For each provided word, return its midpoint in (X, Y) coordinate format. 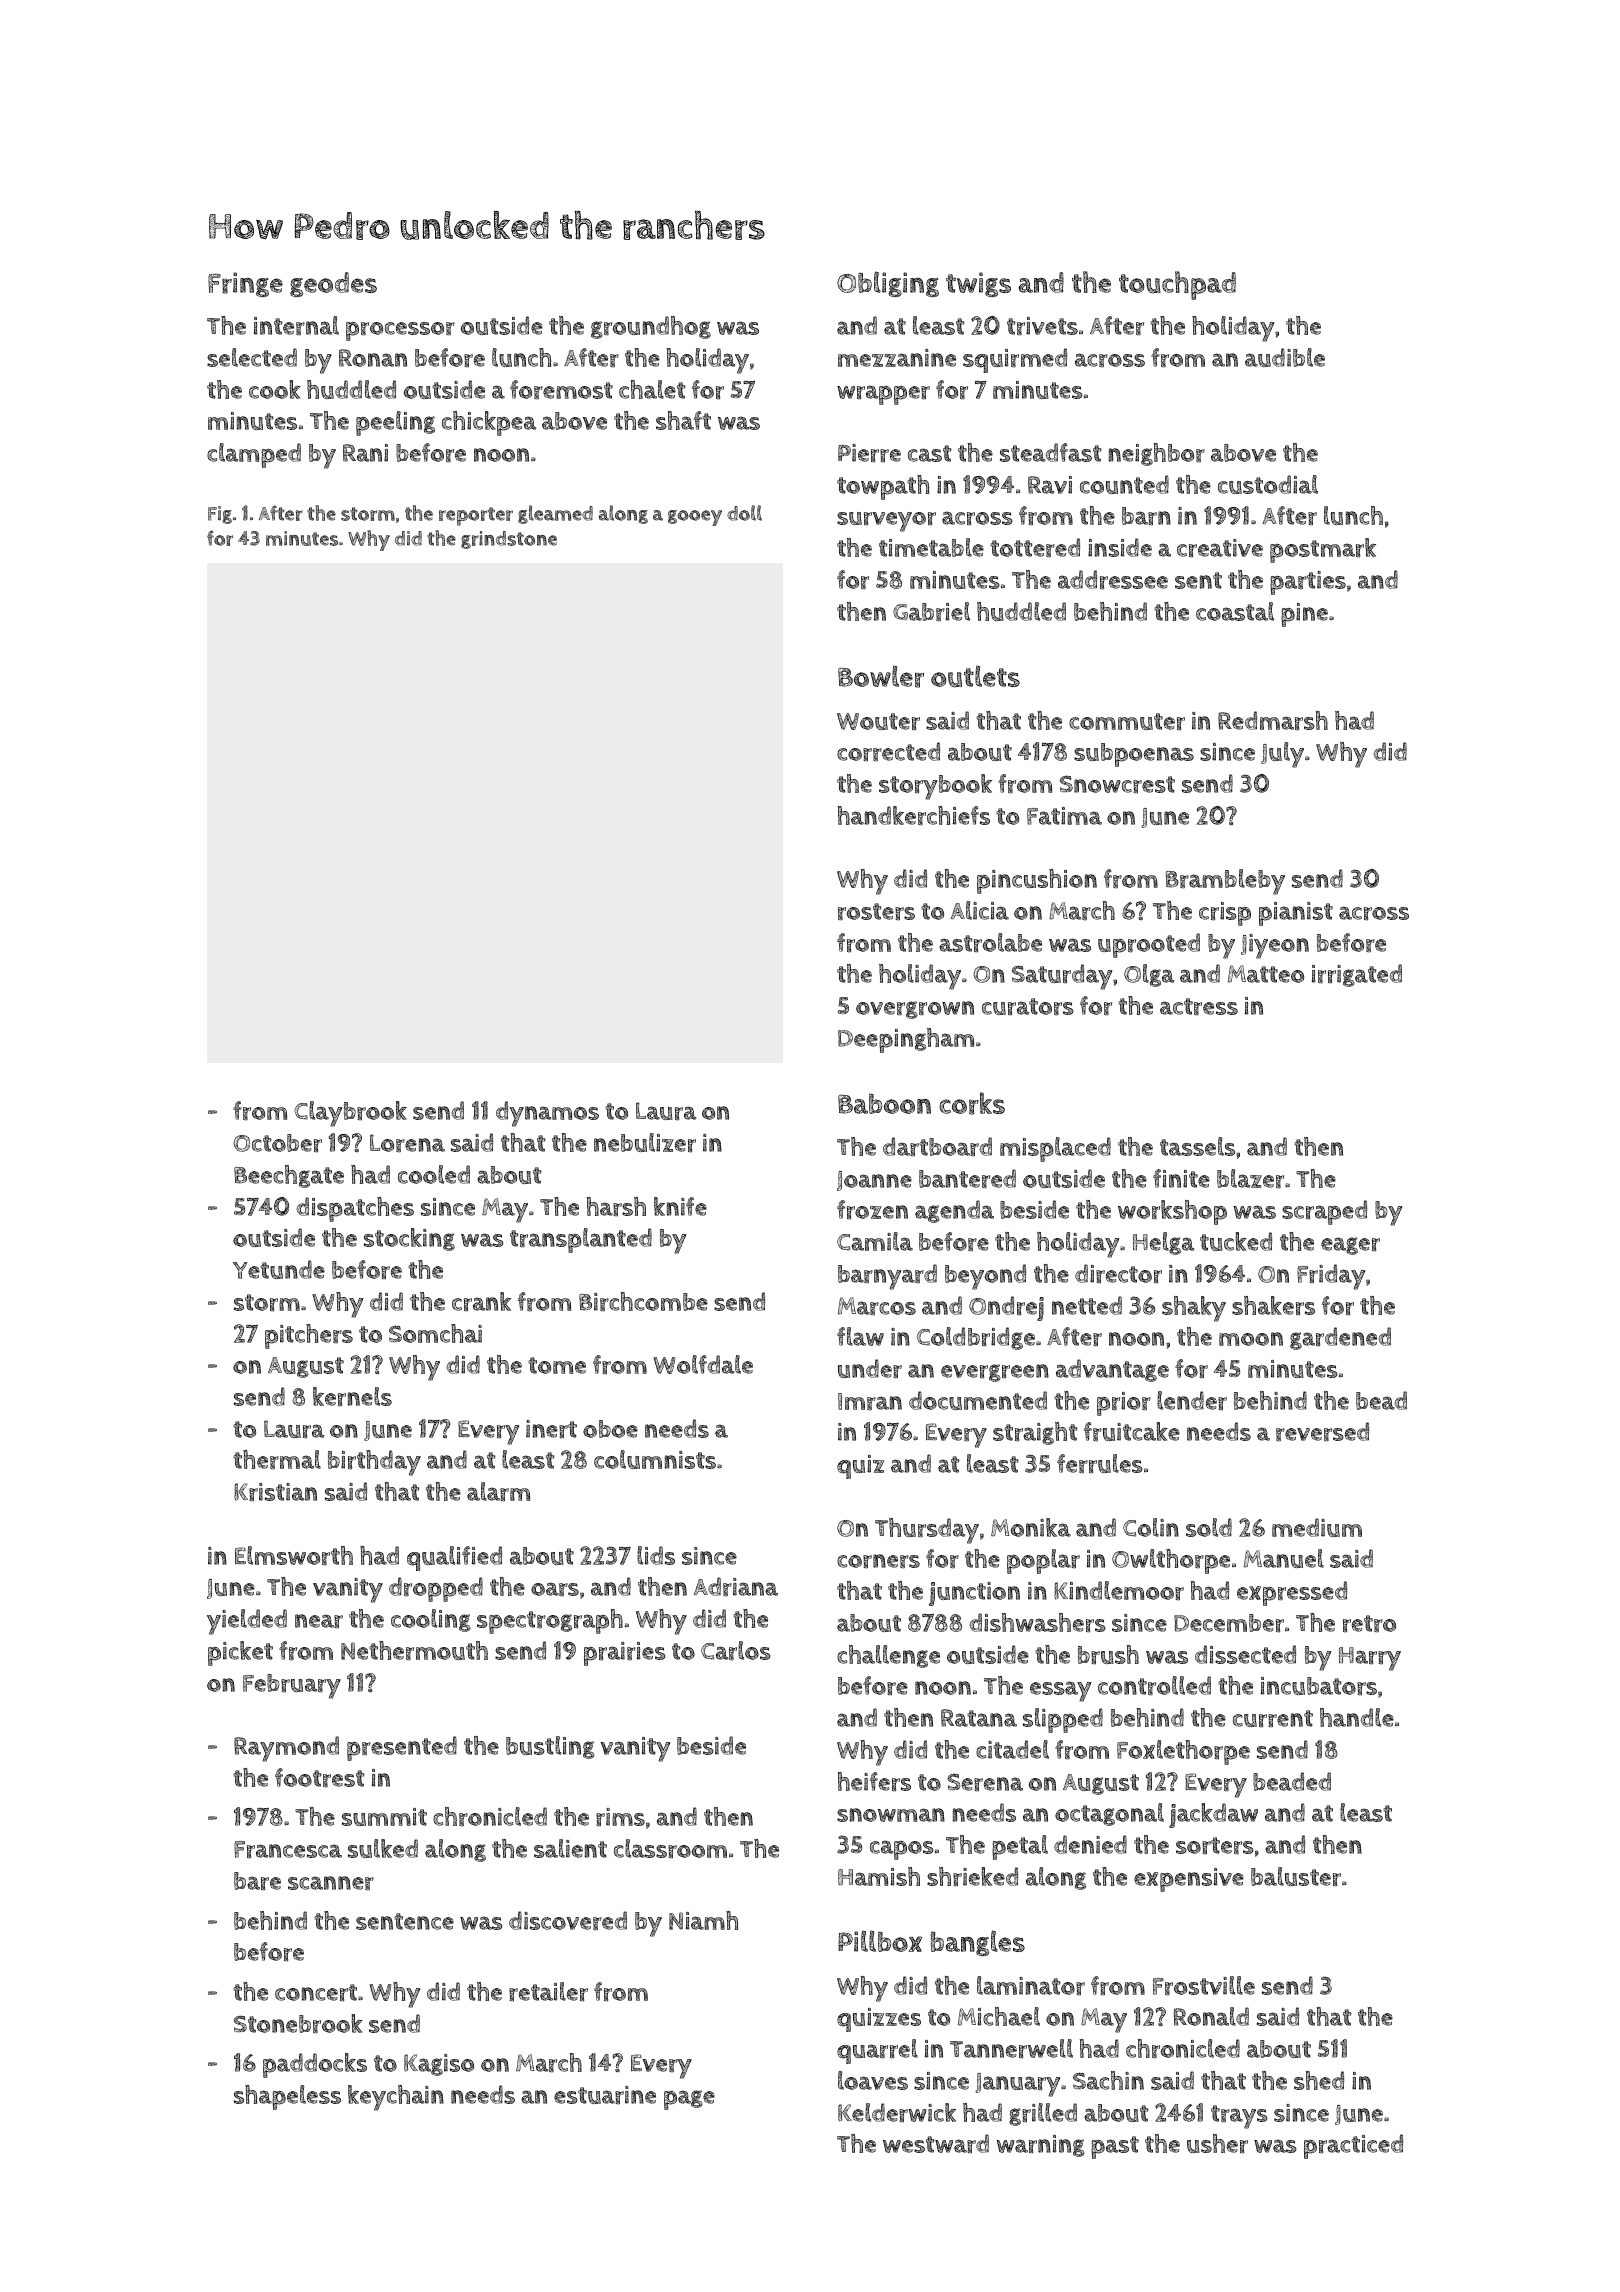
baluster (1296, 1876)
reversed (1322, 1431)
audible (1285, 357)
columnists (655, 1459)
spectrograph (550, 1621)
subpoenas (1134, 755)
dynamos (547, 1114)
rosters (876, 911)
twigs (978, 284)
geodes (333, 284)
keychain (396, 2098)
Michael (999, 2016)
